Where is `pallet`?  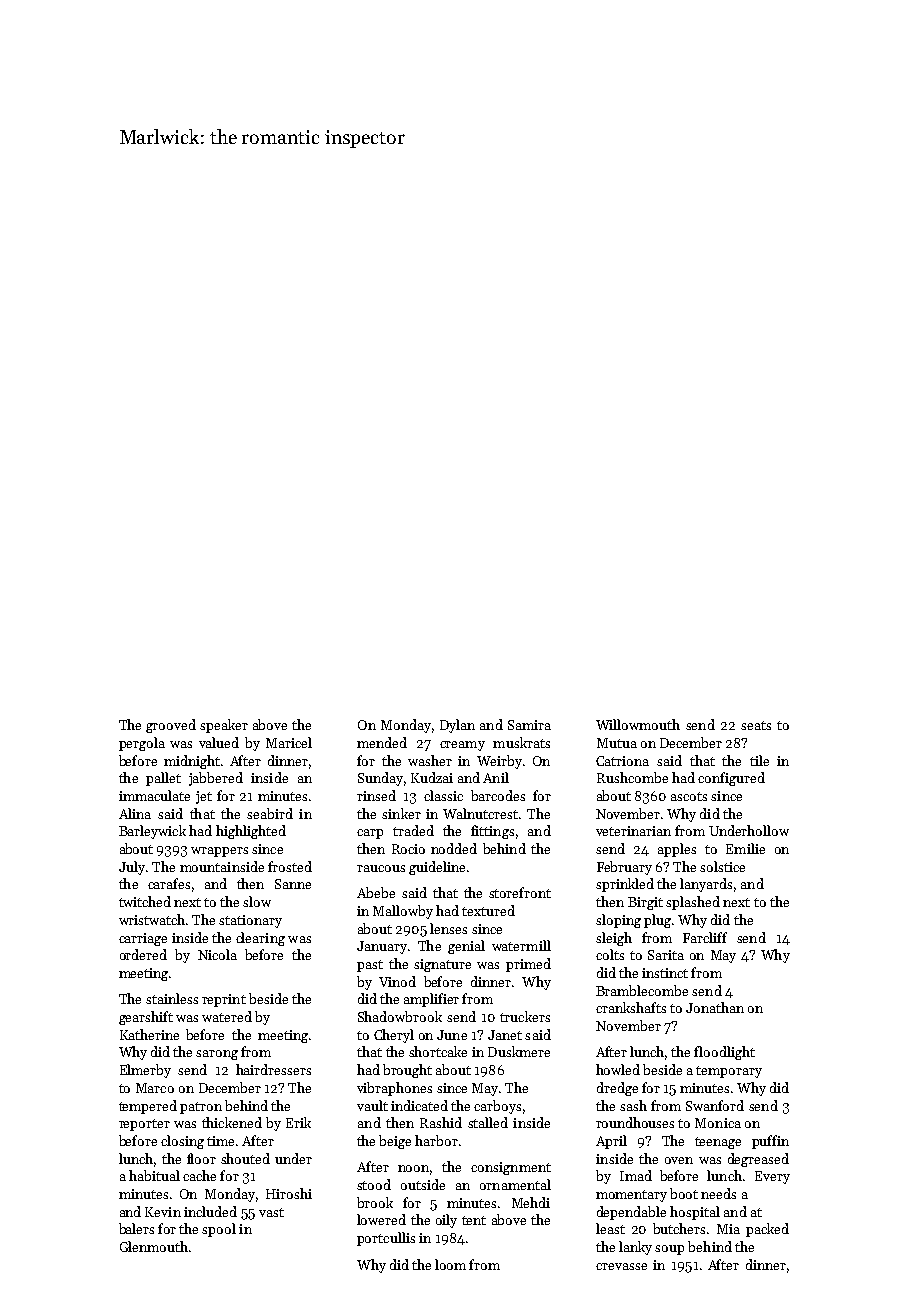 pallet is located at coordinates (163, 779).
